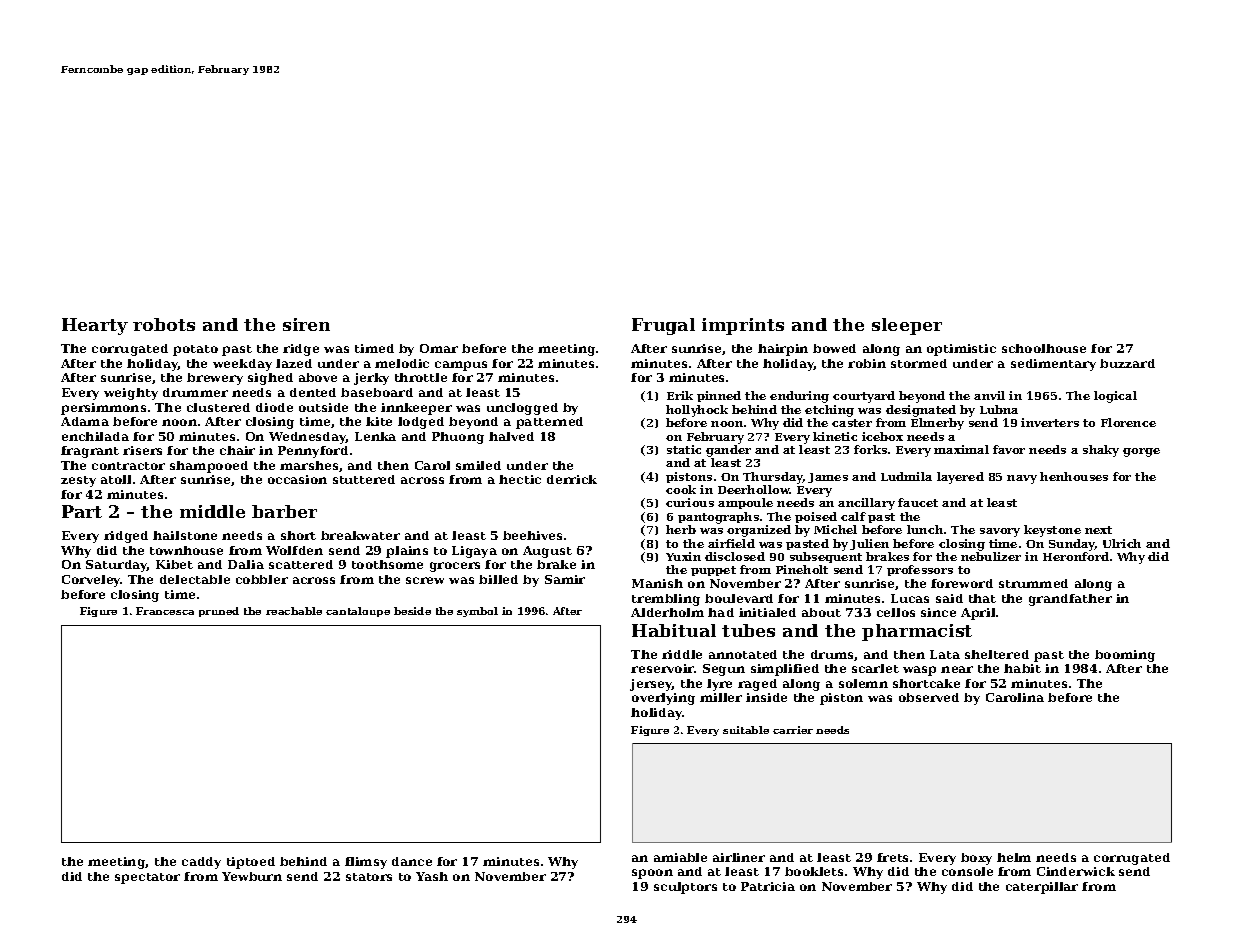 The image size is (1233, 952). What do you see at coordinates (768, 886) in the image?
I see `Patricia` at bounding box center [768, 886].
